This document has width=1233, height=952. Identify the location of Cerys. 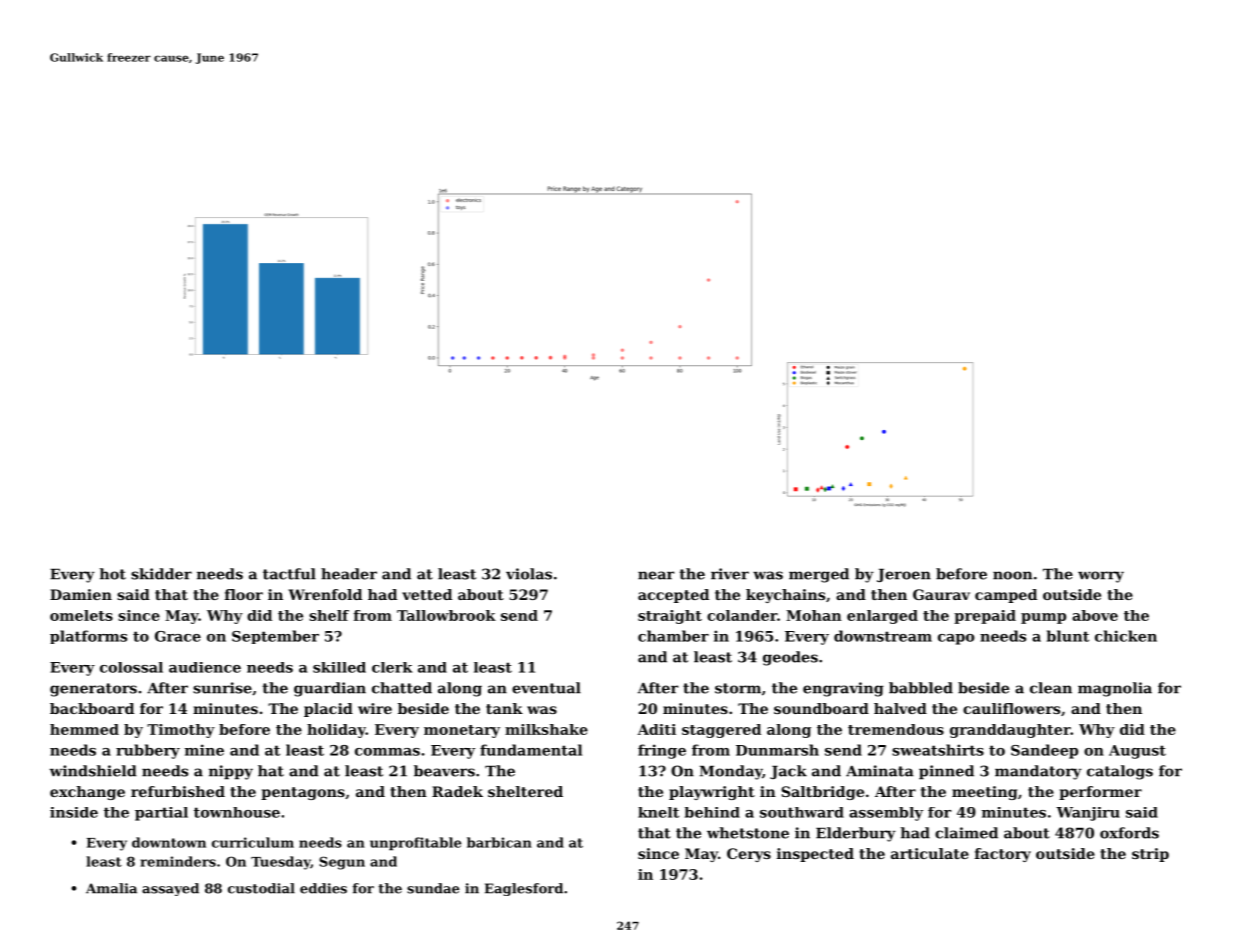
(749, 855).
